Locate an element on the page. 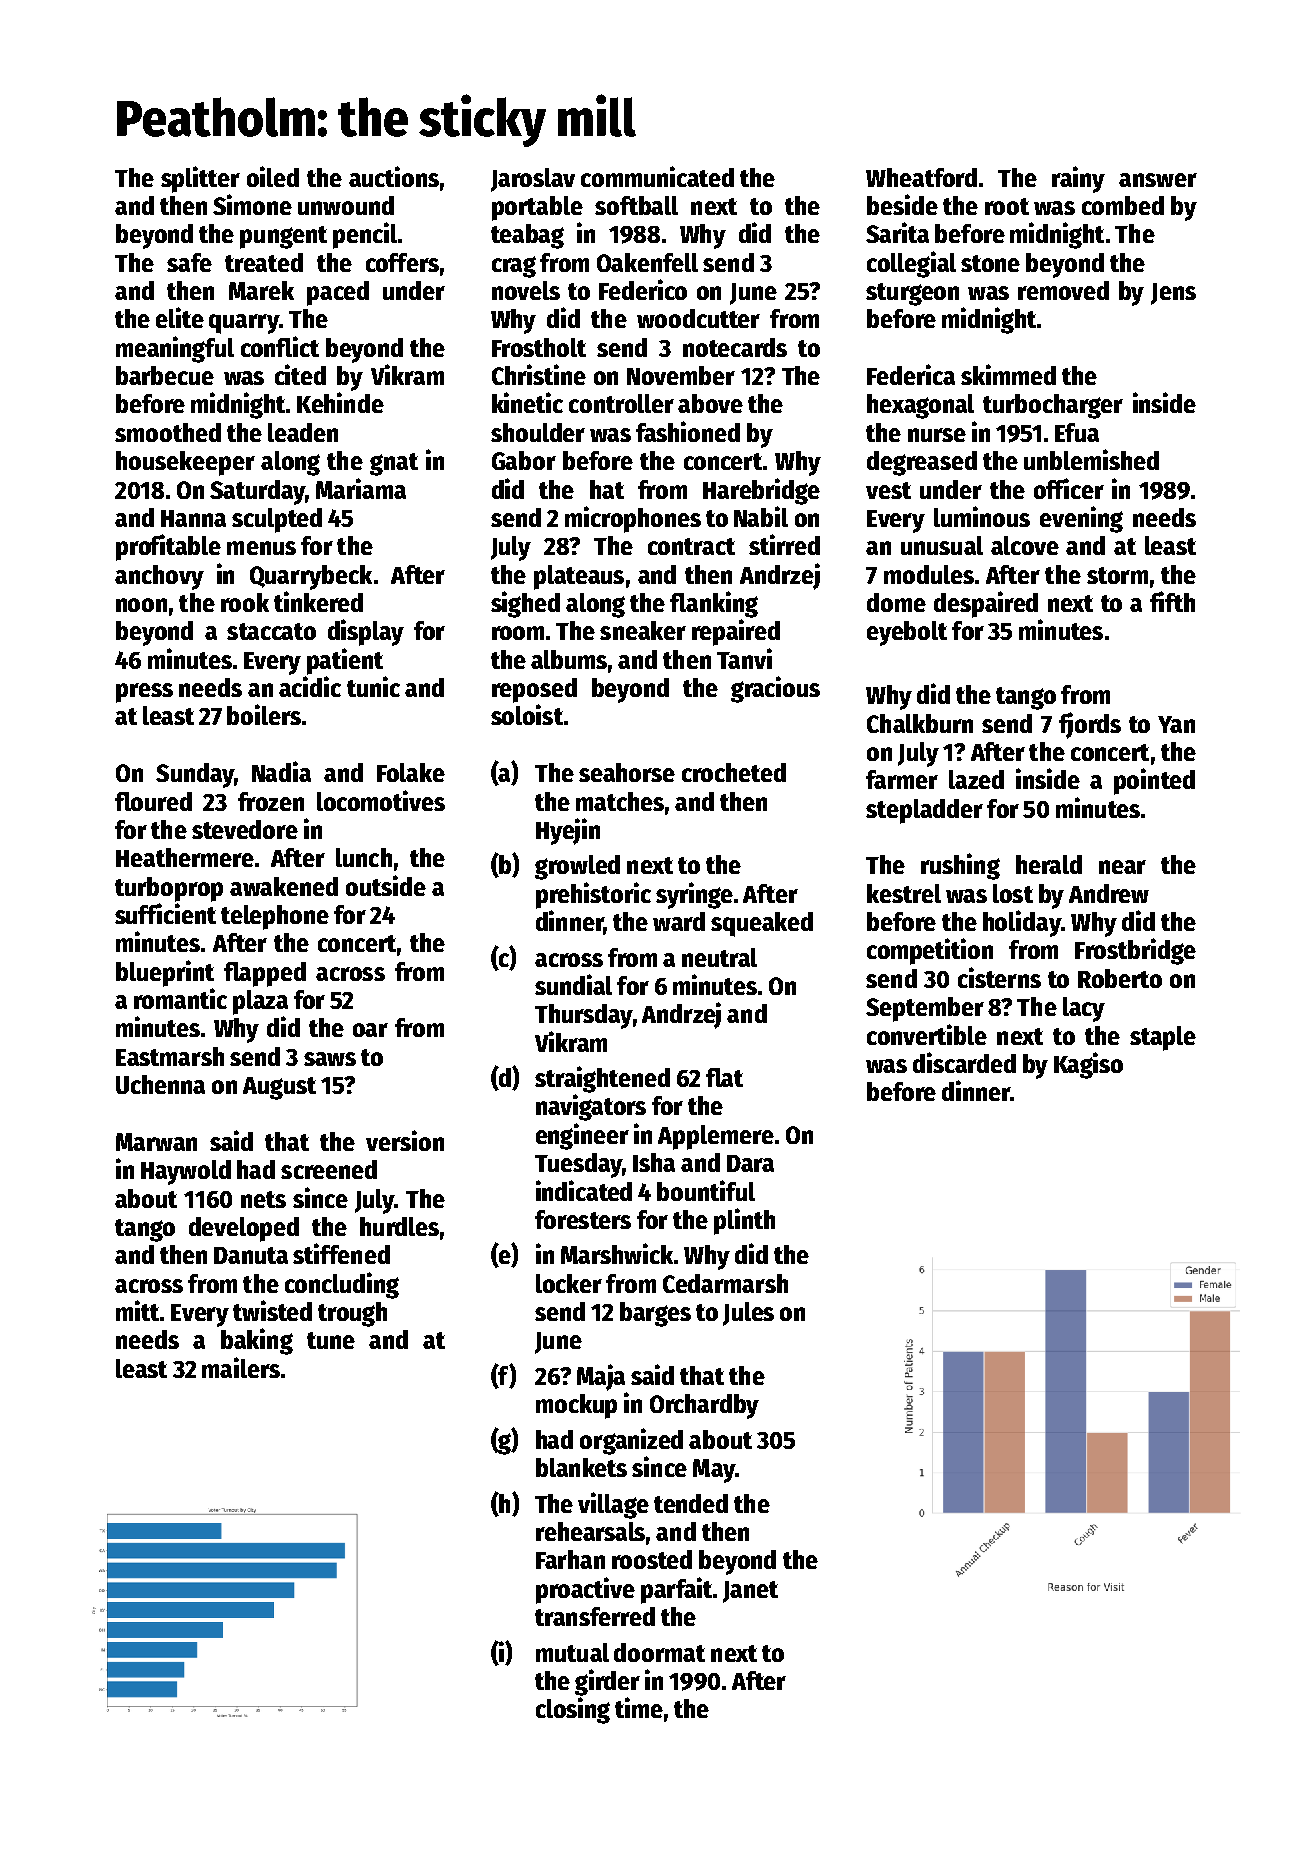 The width and height of the document is (1311, 1854). Janet is located at coordinates (750, 1592).
